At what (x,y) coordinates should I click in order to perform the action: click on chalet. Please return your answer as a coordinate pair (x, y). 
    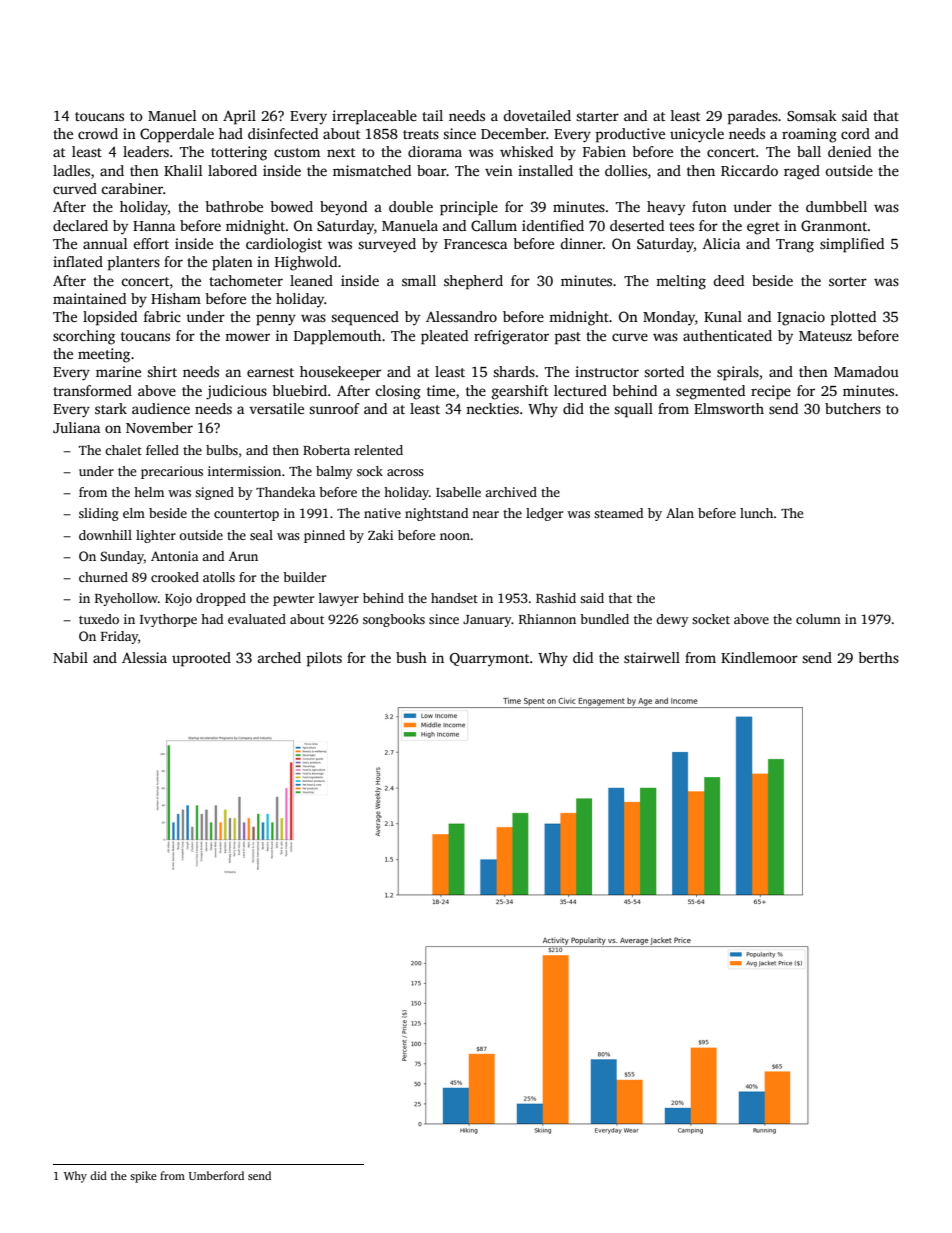
    Looking at the image, I should click on (123, 450).
